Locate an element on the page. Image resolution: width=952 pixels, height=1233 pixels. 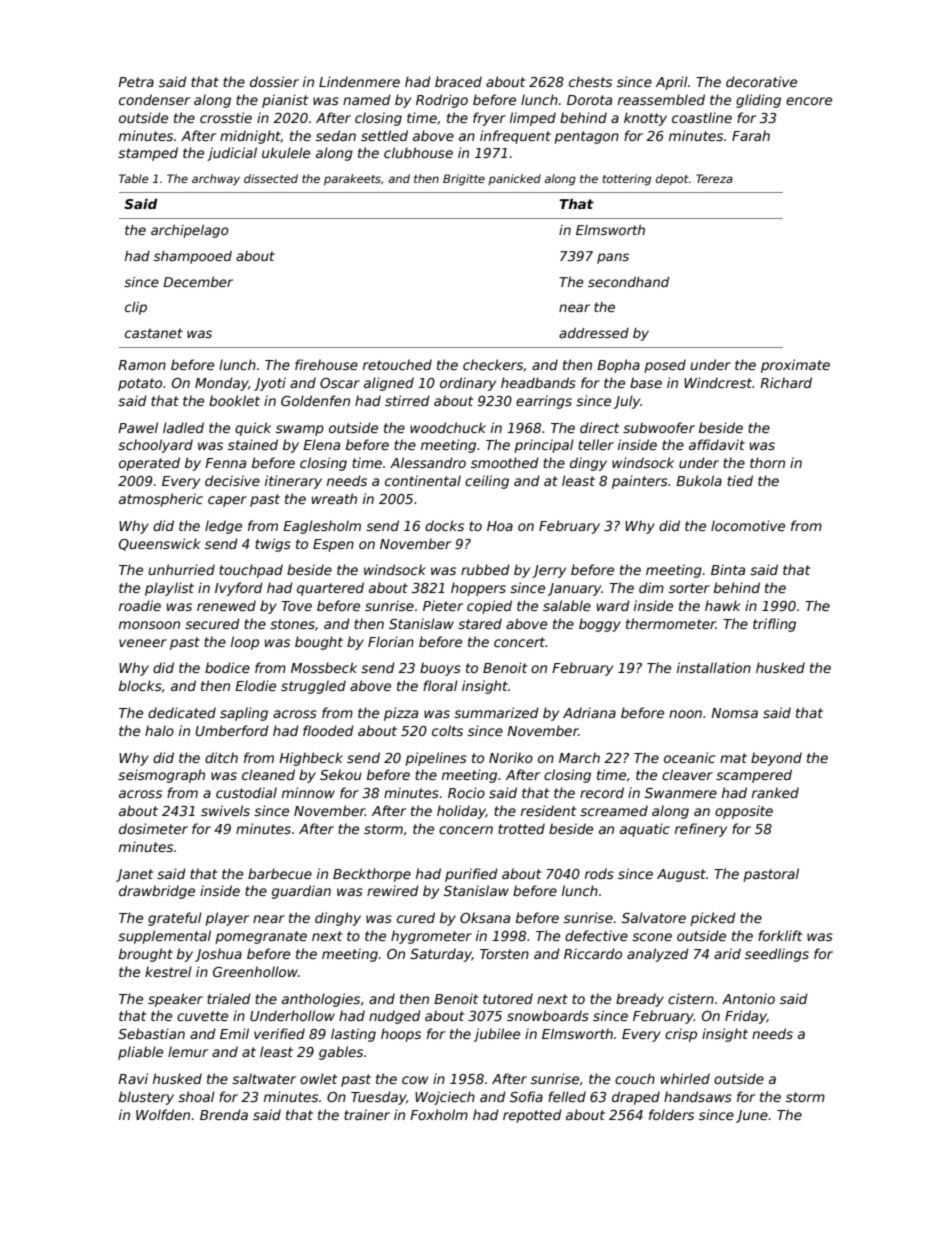
Windcrest is located at coordinates (718, 382).
